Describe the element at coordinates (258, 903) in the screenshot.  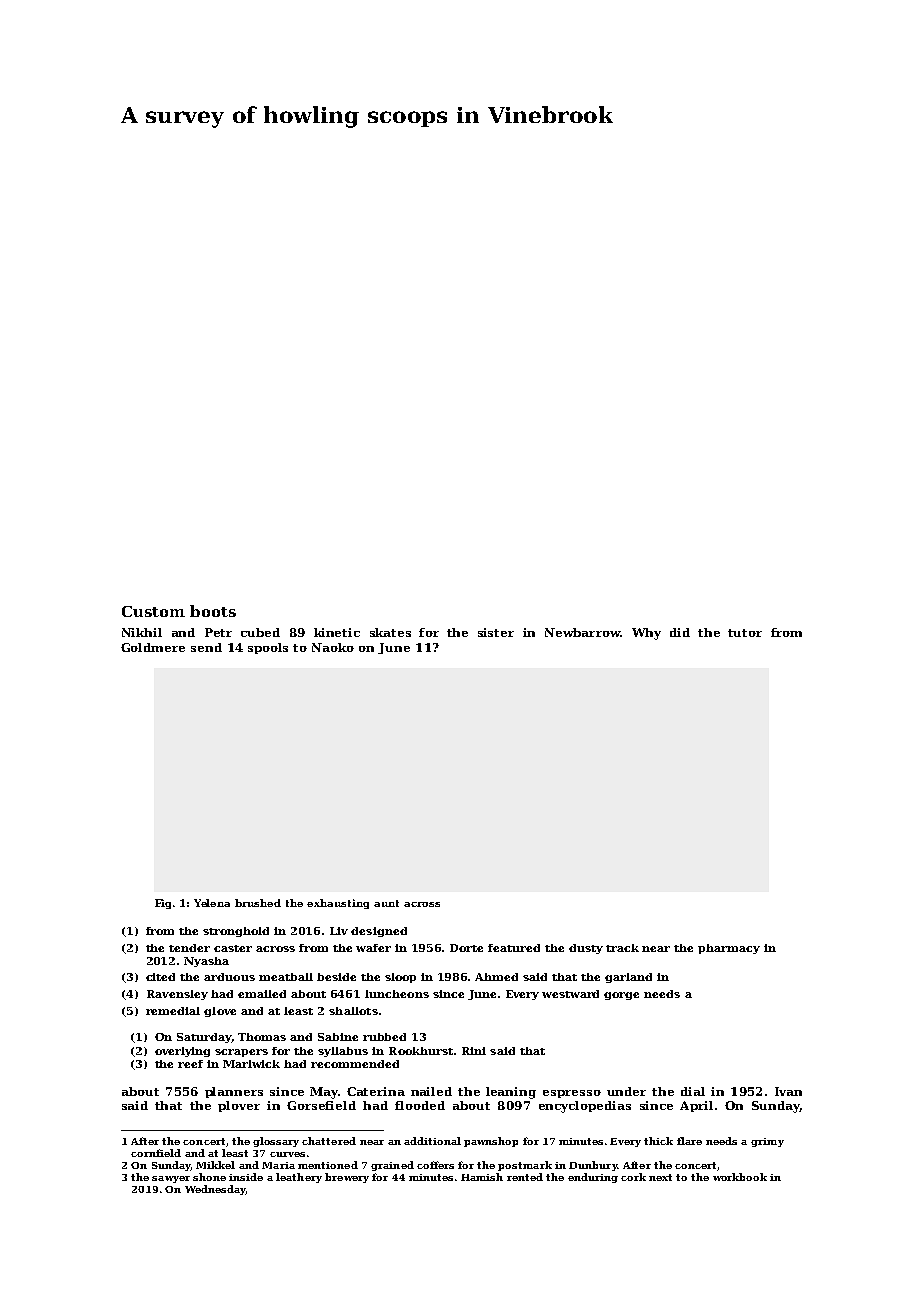
I see `brushed` at that location.
